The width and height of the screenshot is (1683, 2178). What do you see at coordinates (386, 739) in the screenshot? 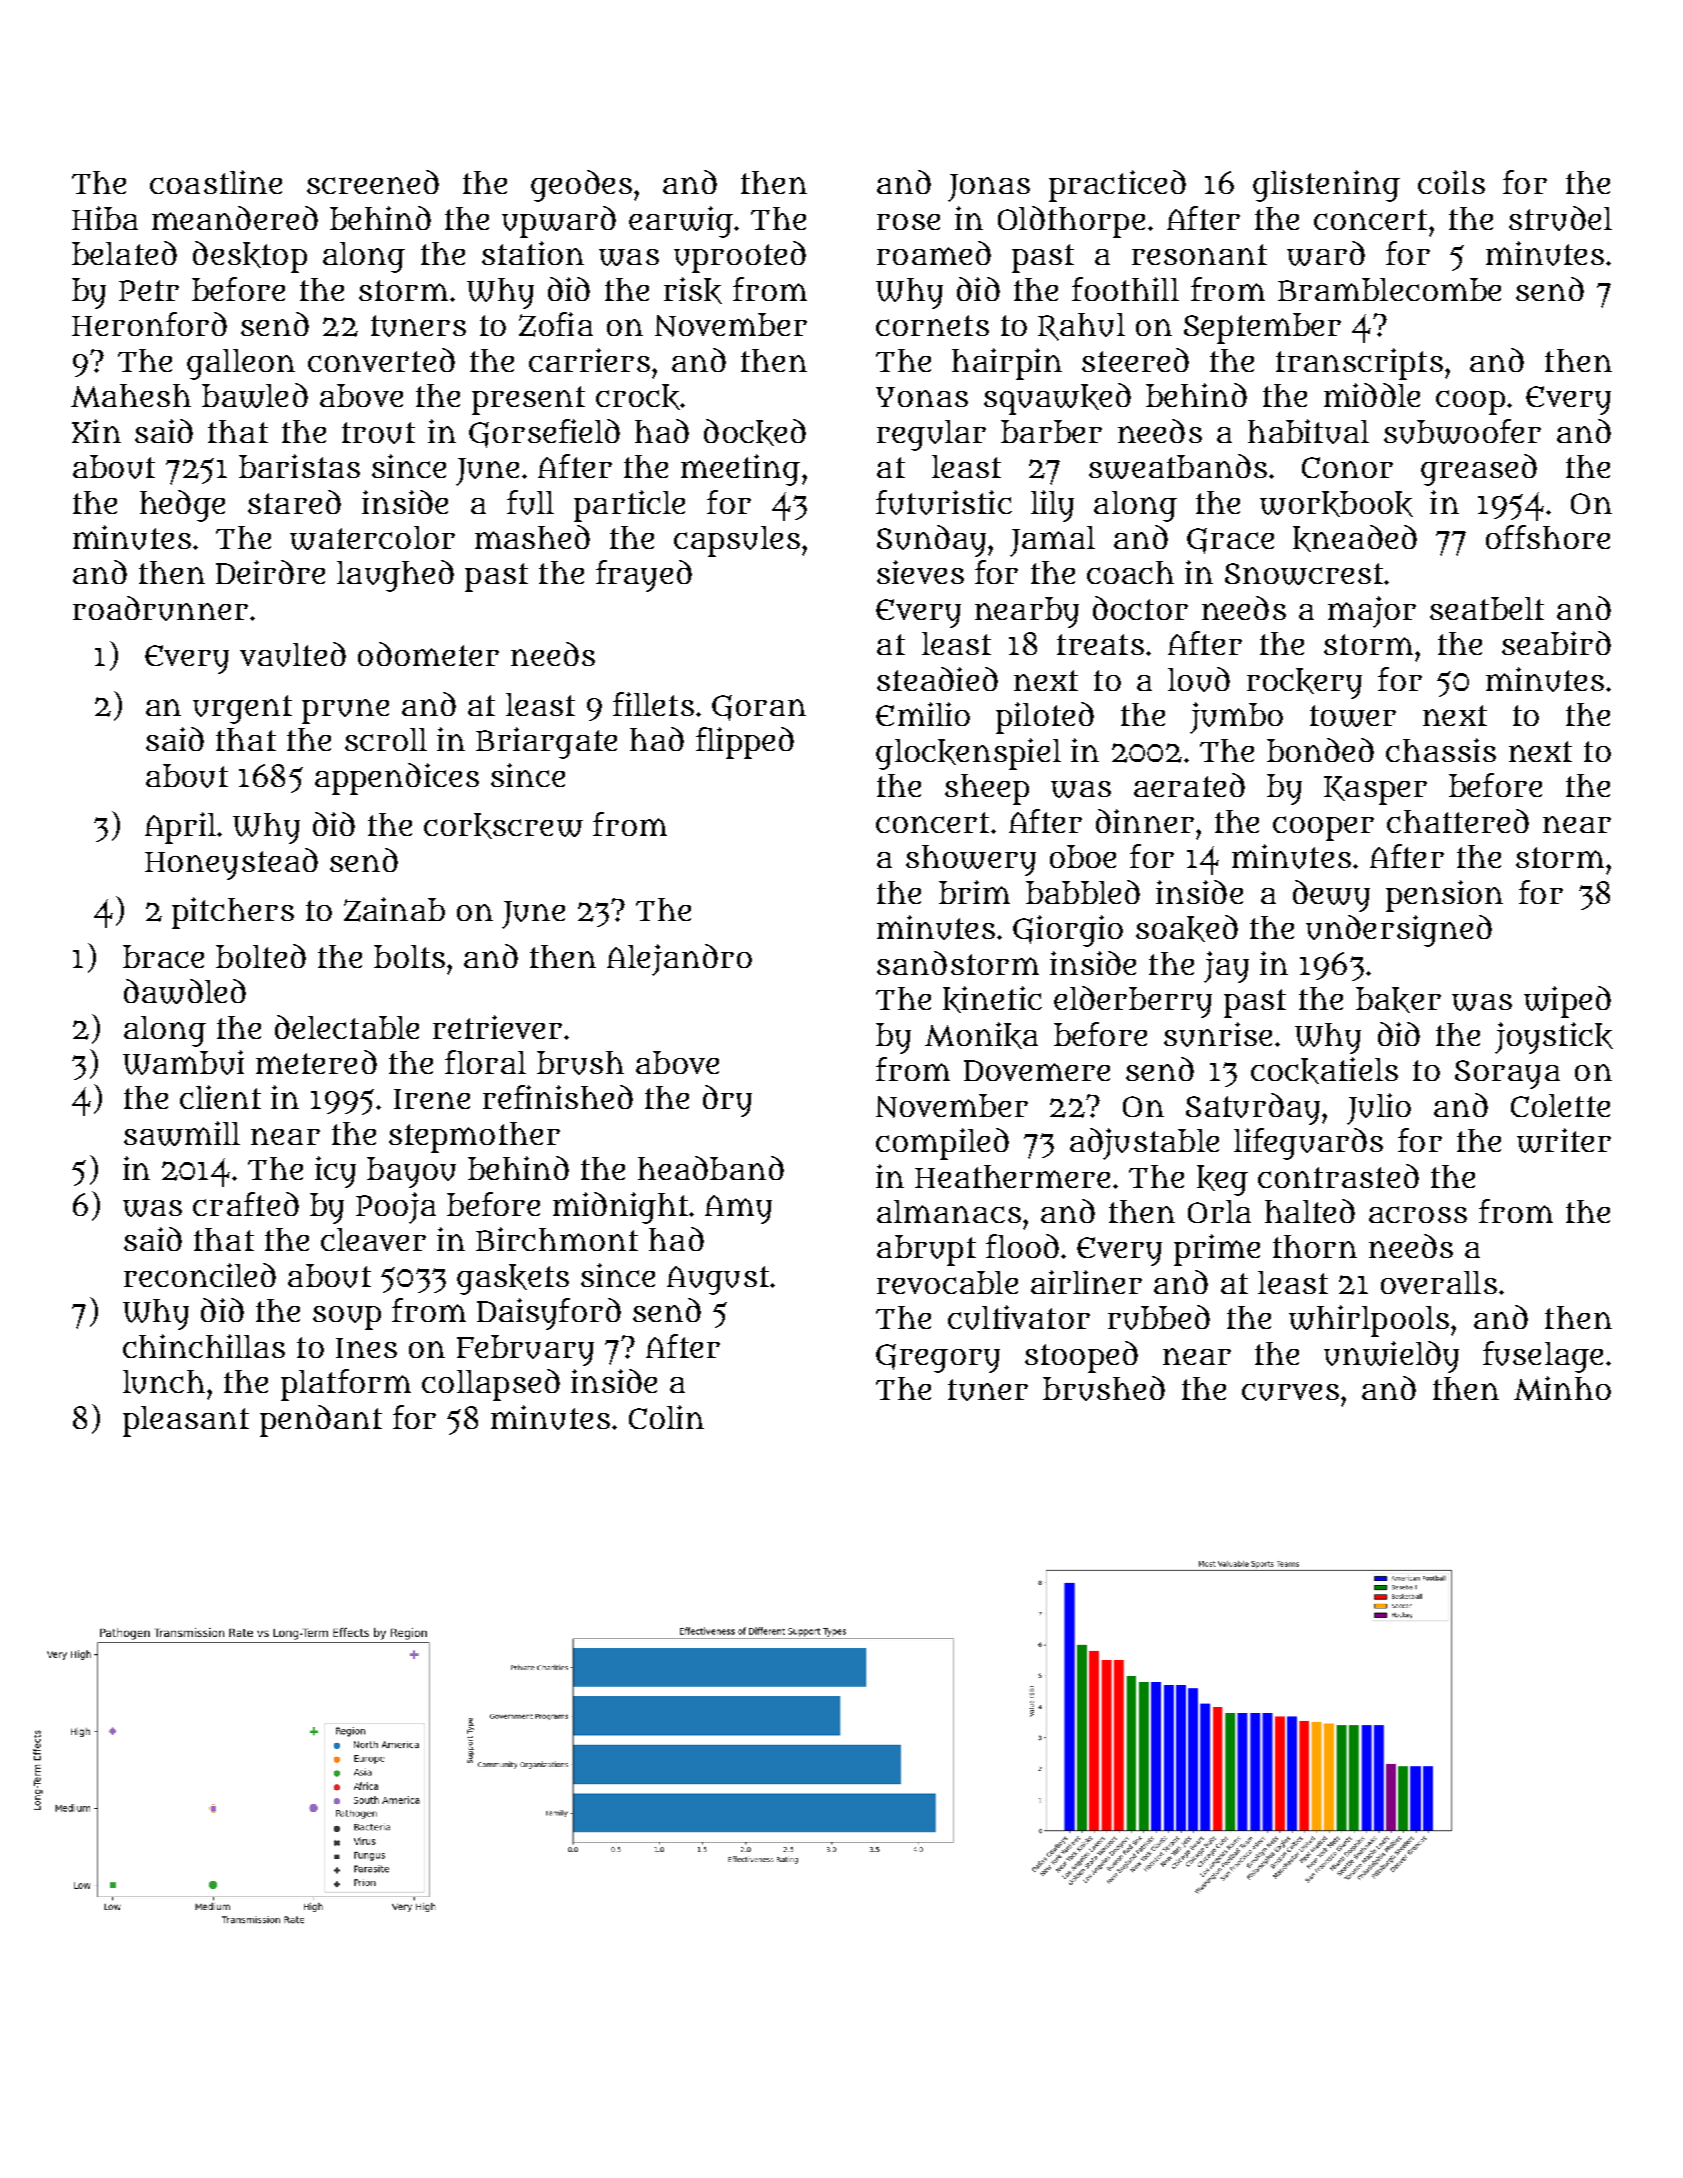
I see `scroll` at bounding box center [386, 739].
